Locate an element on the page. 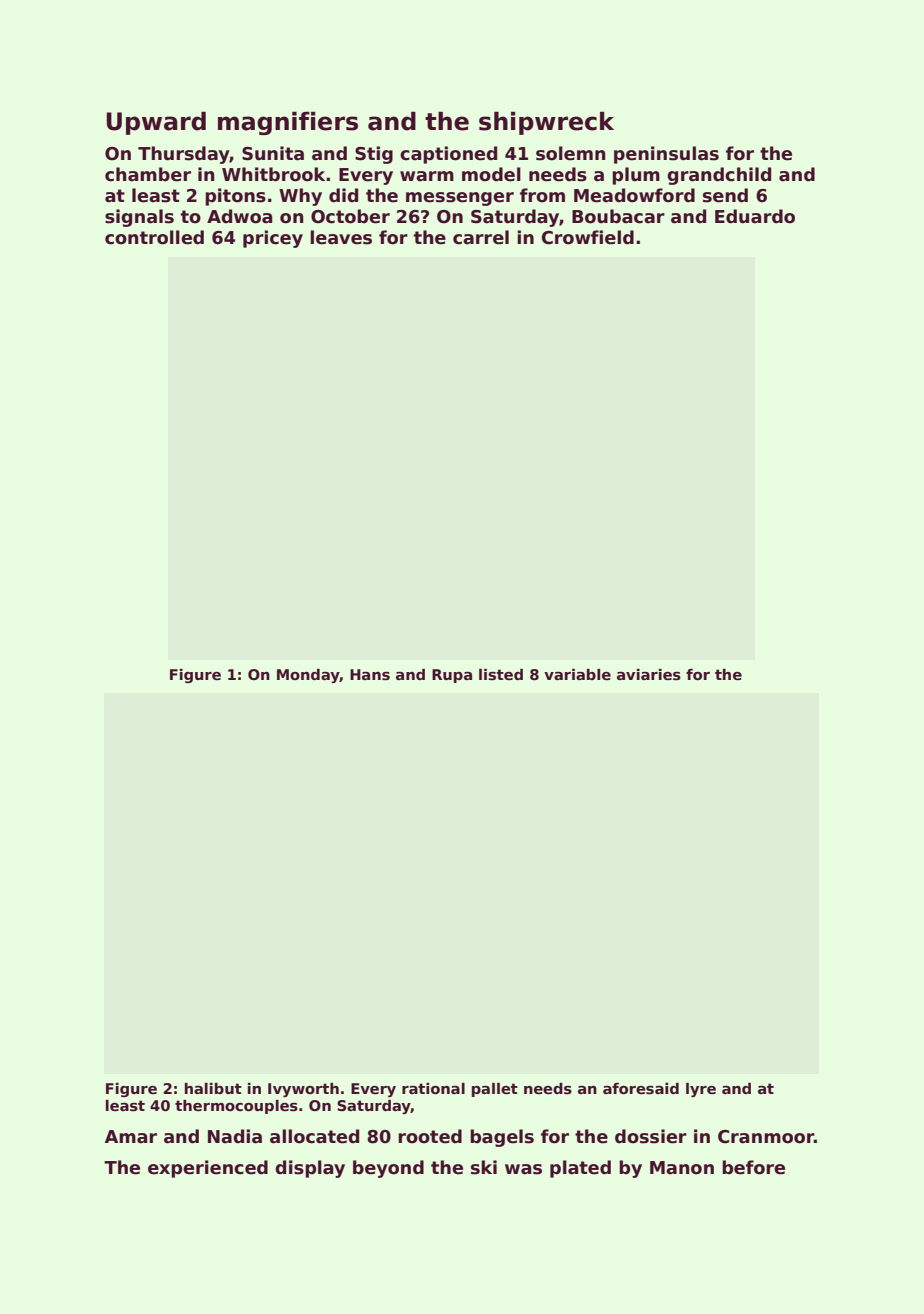 This page has width=924, height=1314. aforesaid is located at coordinates (641, 1088).
